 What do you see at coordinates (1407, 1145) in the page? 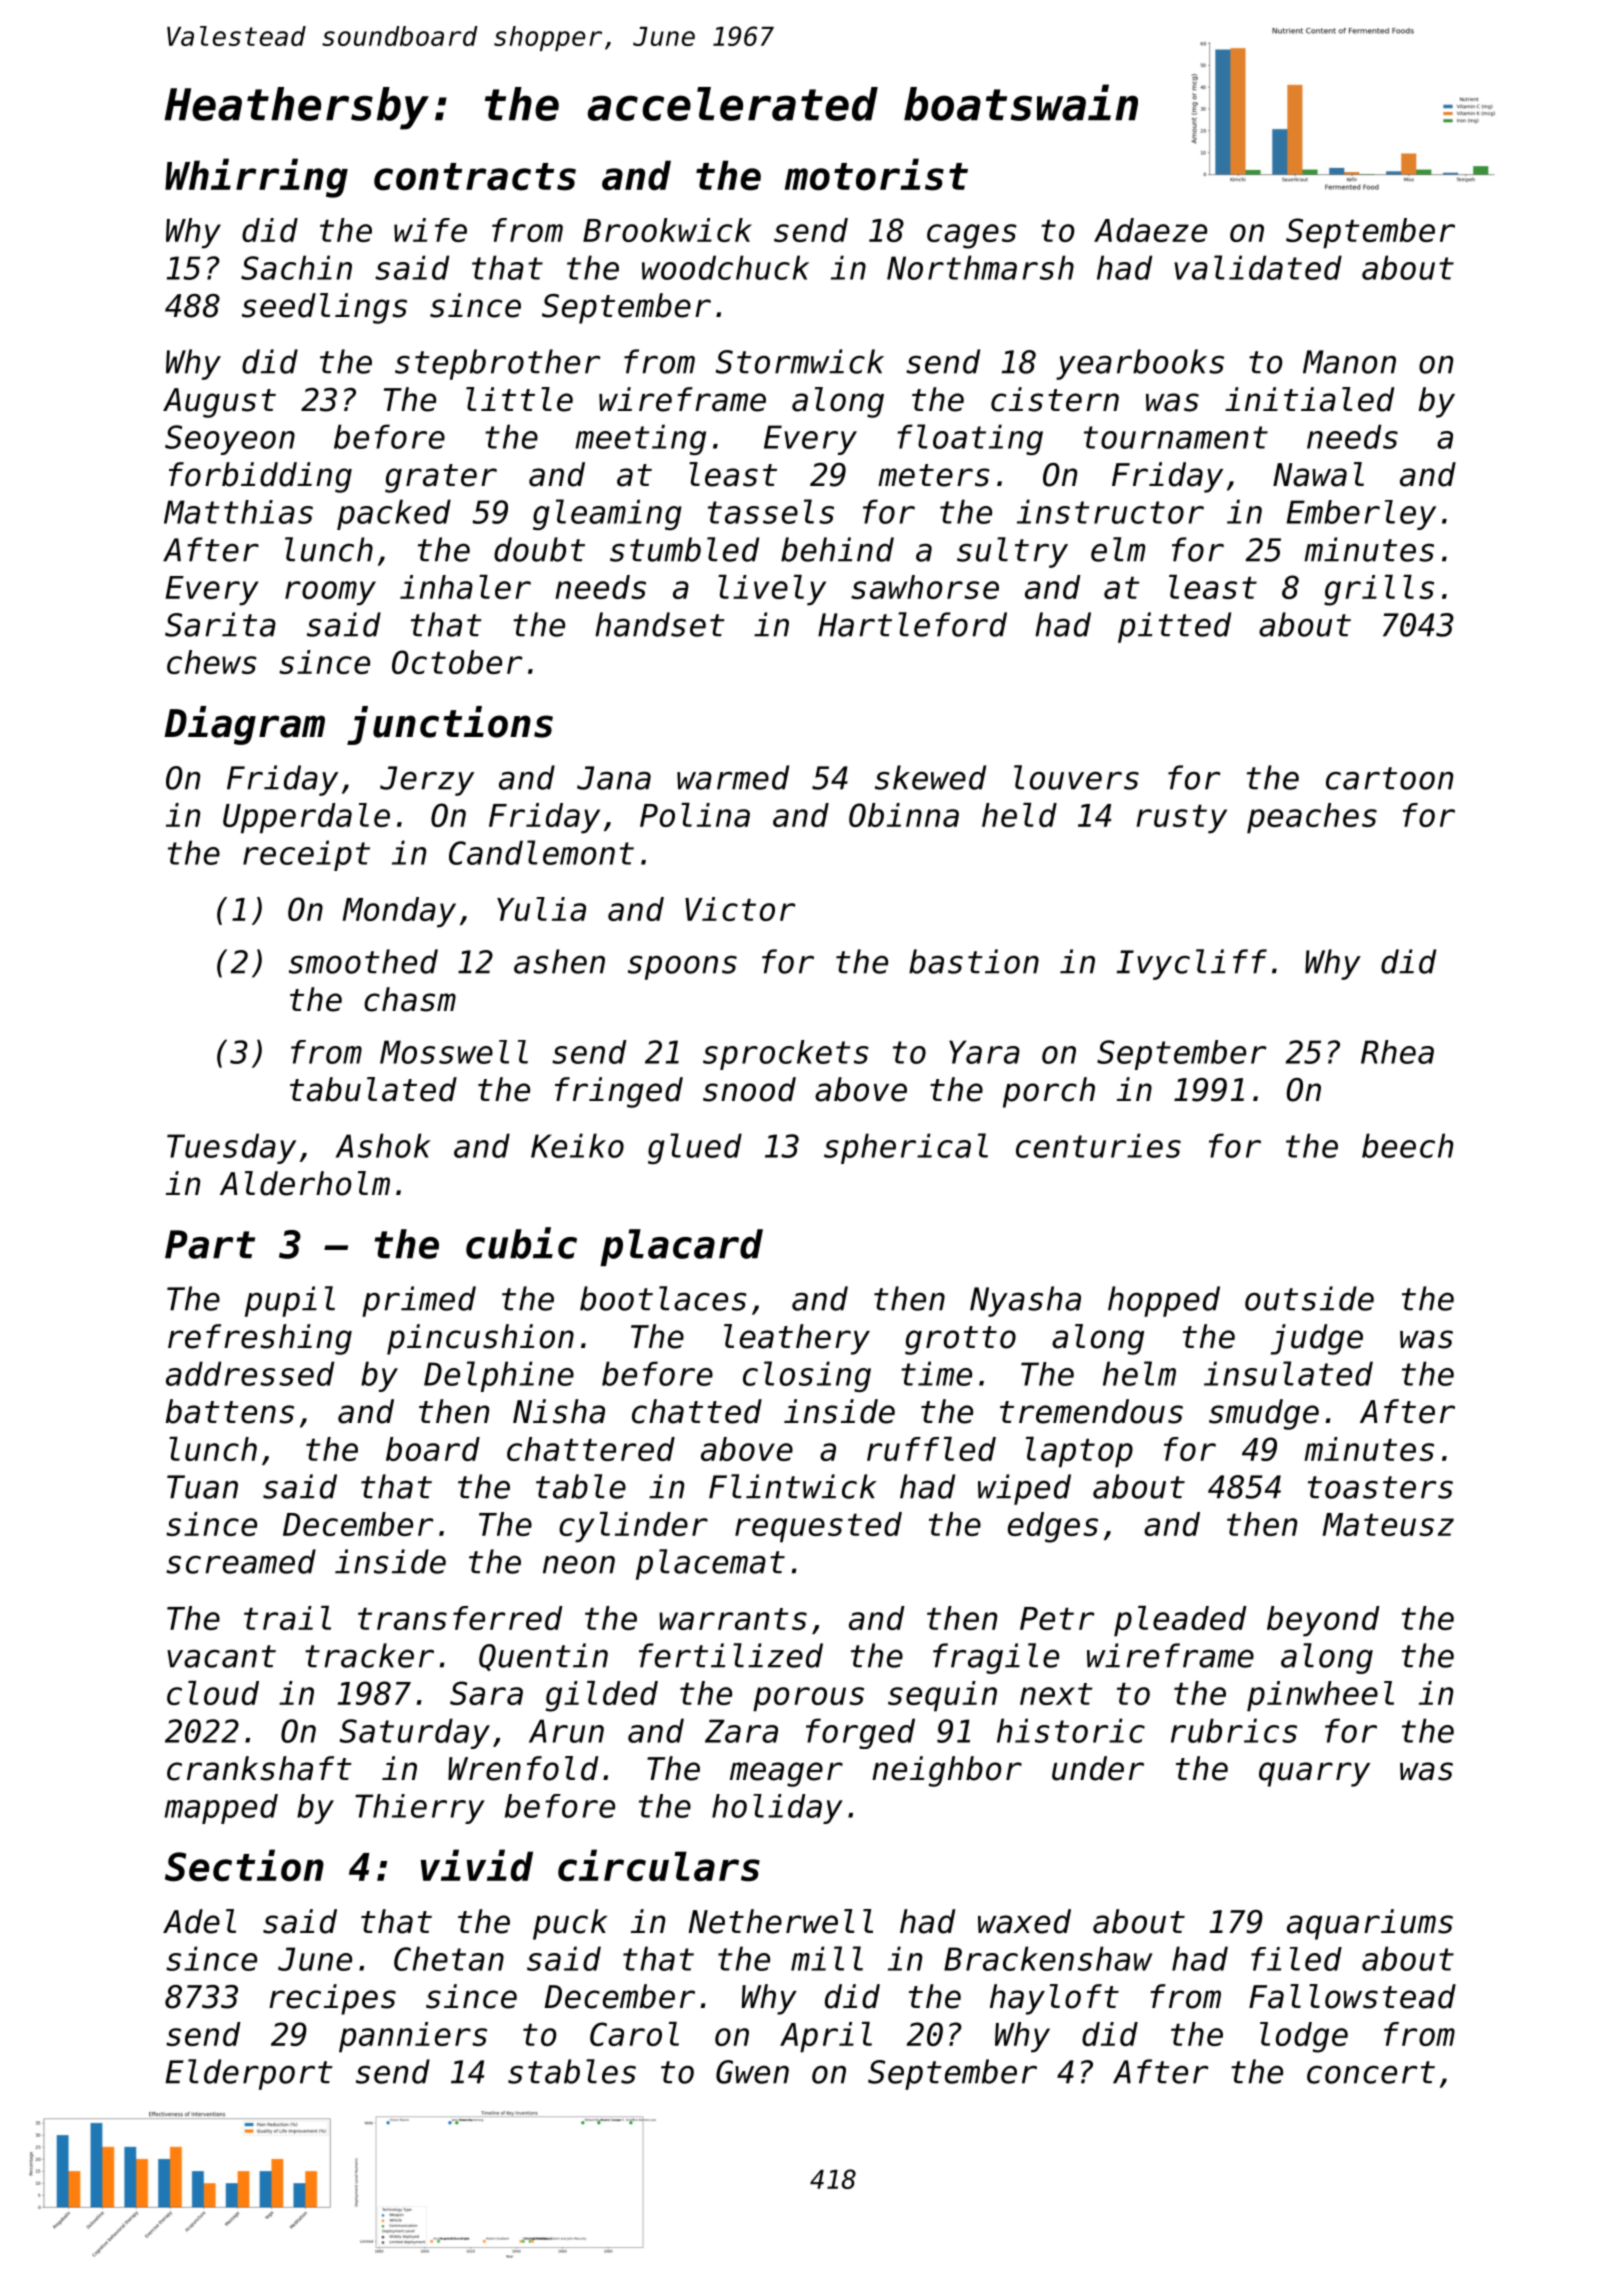
I see `beech` at bounding box center [1407, 1145].
